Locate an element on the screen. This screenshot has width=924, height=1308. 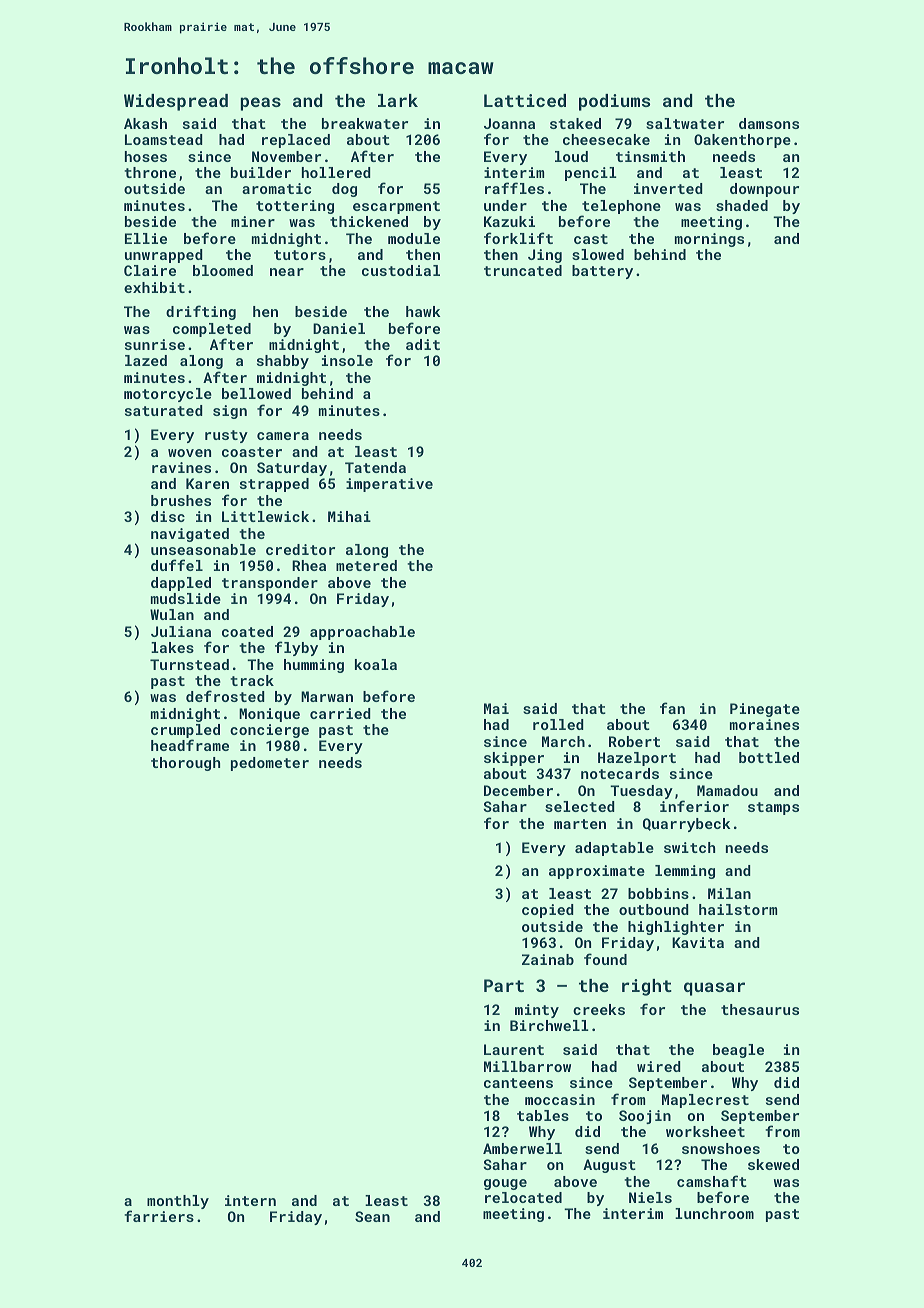
mudslide is located at coordinates (186, 598).
